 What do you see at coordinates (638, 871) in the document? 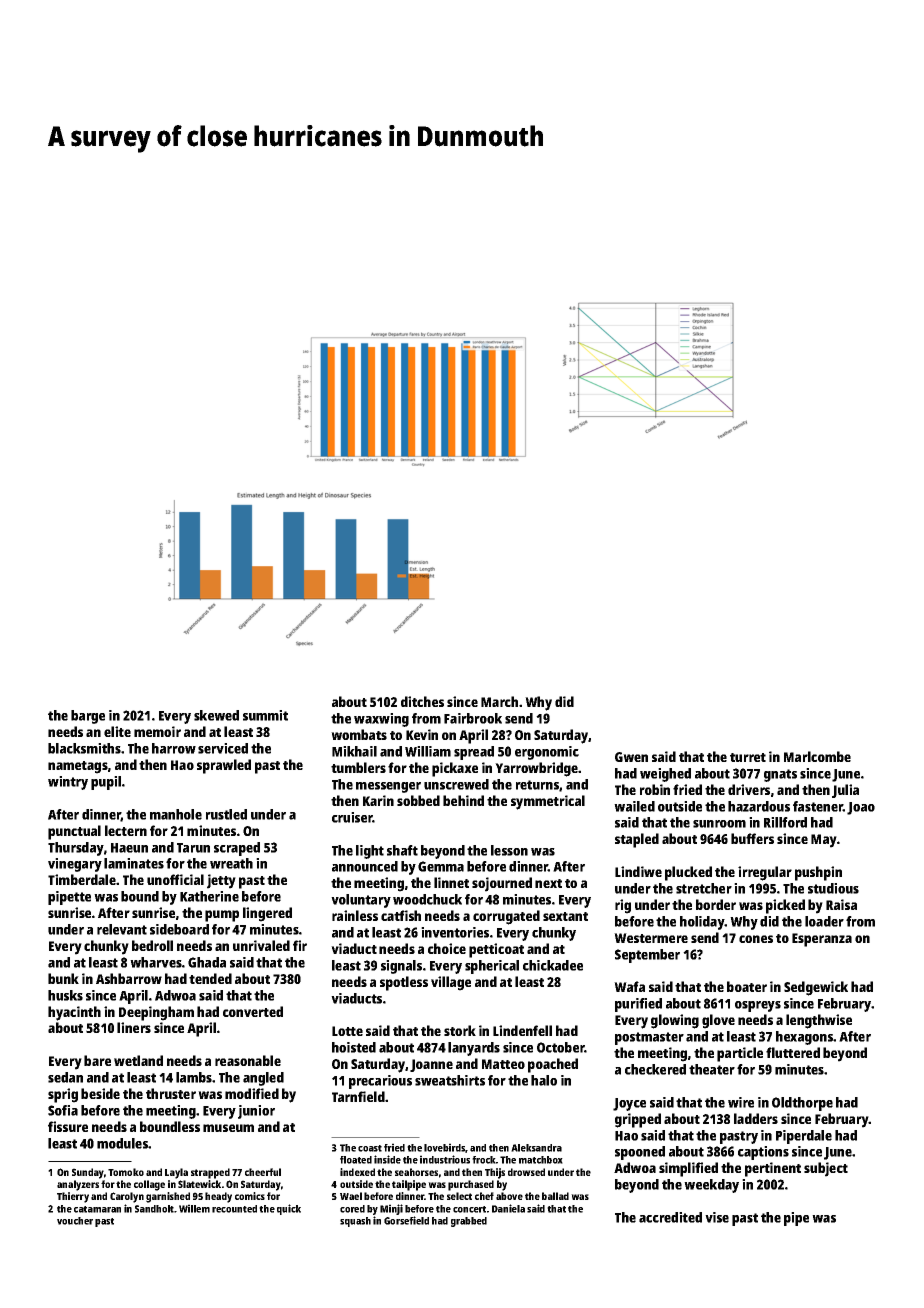
I see `Lindiwe` at bounding box center [638, 871].
